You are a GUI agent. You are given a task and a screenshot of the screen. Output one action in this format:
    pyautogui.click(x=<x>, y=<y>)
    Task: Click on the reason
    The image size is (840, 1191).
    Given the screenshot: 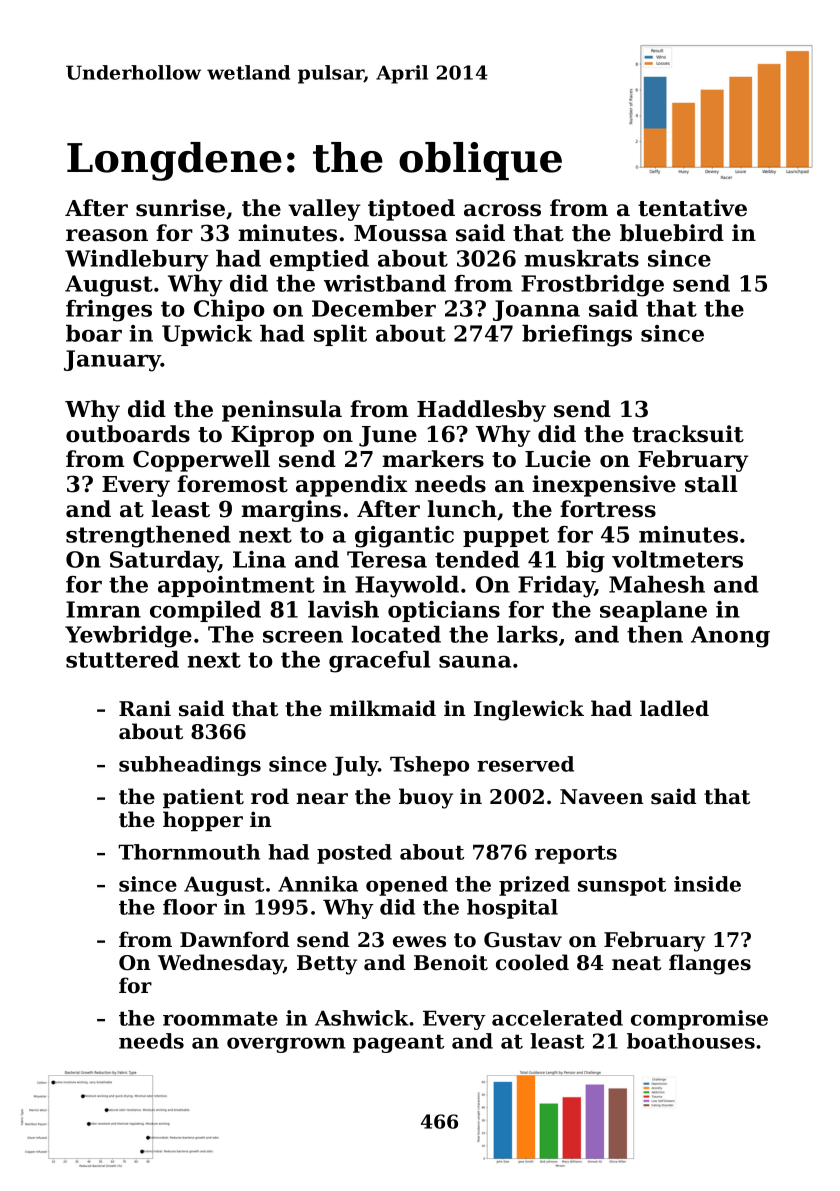 What is the action you would take?
    pyautogui.click(x=107, y=235)
